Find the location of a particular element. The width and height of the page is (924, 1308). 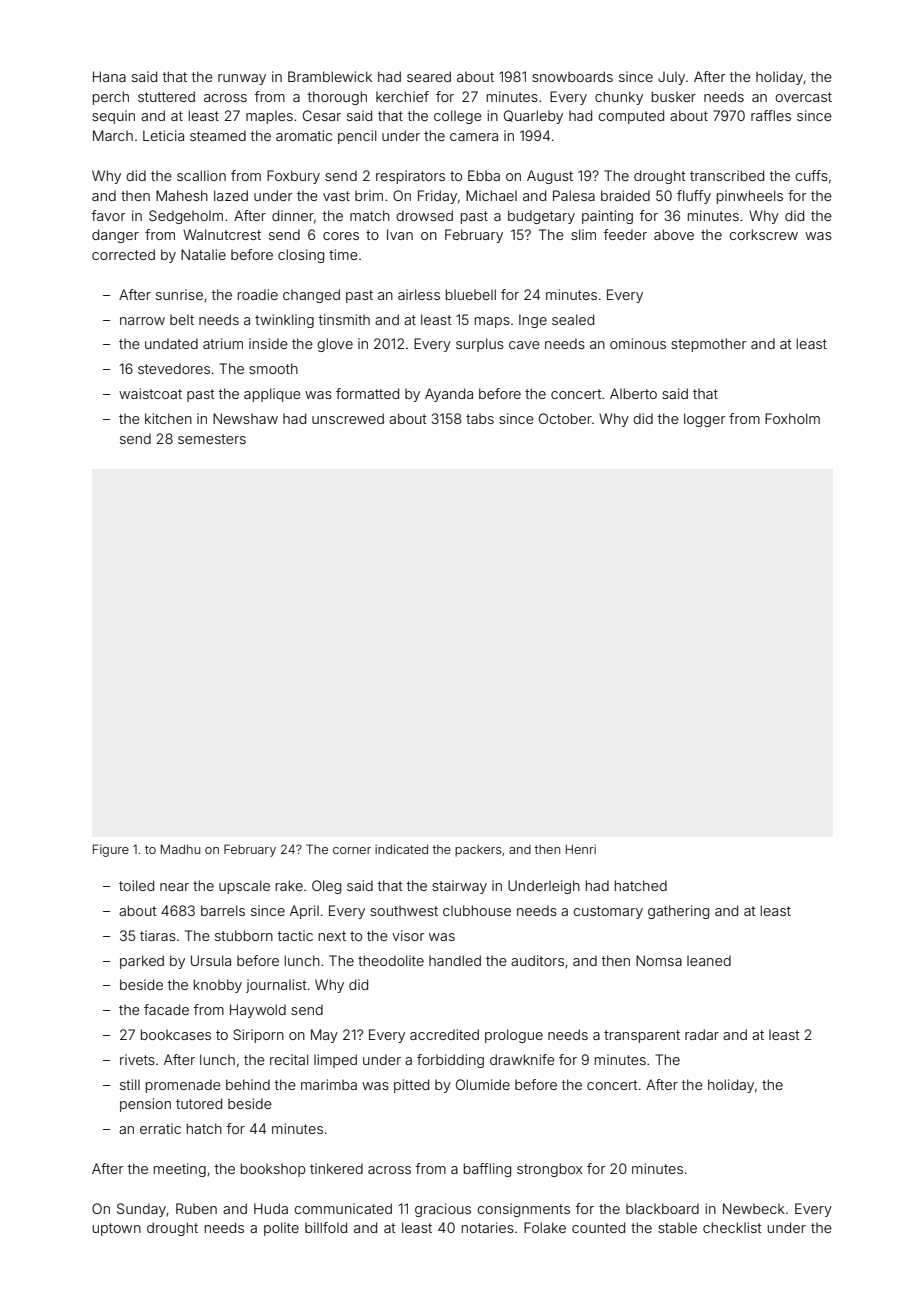

seared is located at coordinates (429, 76).
